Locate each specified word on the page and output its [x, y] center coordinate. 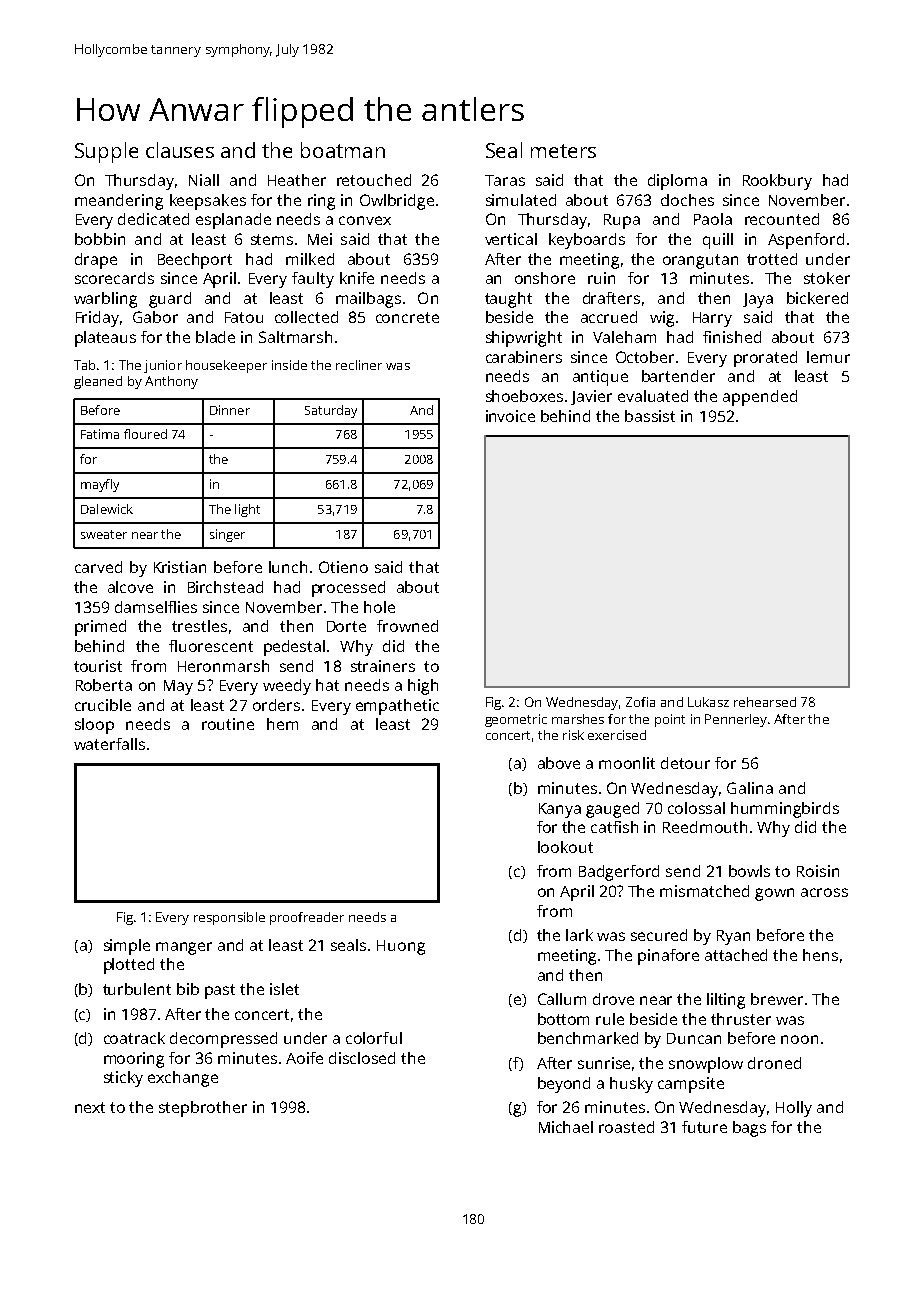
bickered [817, 298]
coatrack [134, 1038]
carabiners [524, 357]
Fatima [100, 434]
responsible [229, 918]
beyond [564, 1085]
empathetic [397, 707]
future [704, 1127]
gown [774, 894]
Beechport [195, 261]
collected [306, 317]
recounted [782, 219]
